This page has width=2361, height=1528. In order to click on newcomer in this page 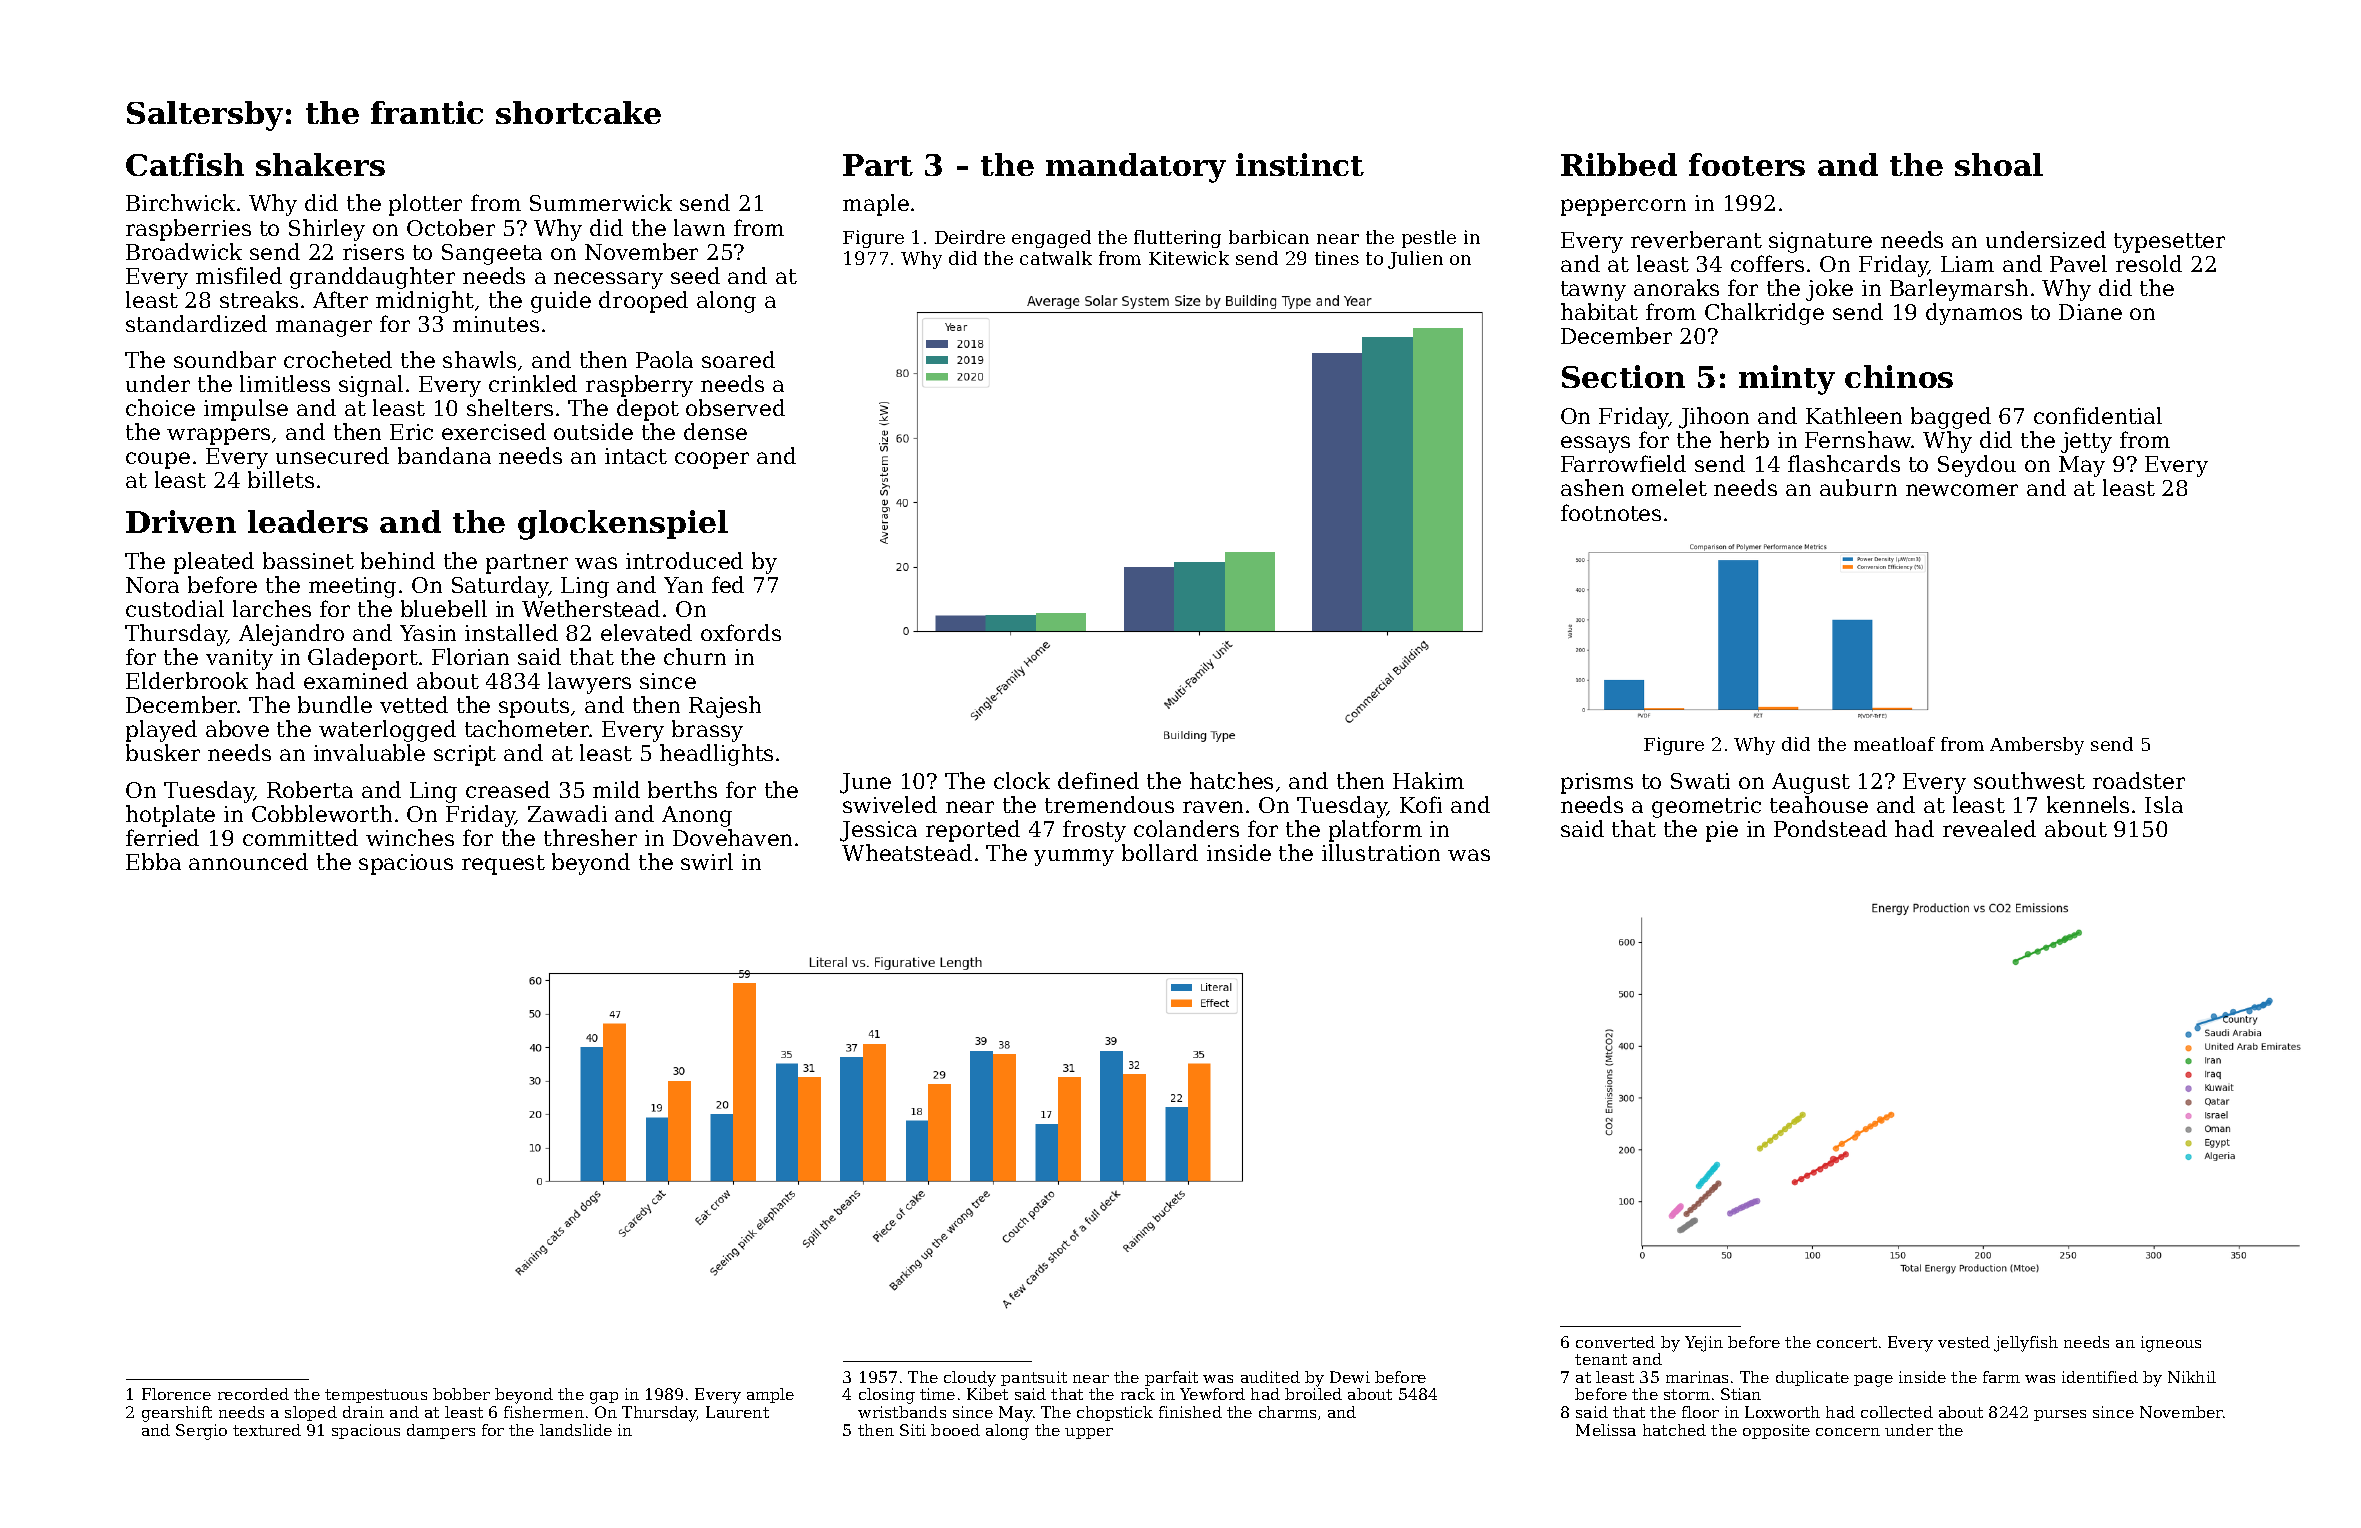, I will do `click(1962, 490)`.
